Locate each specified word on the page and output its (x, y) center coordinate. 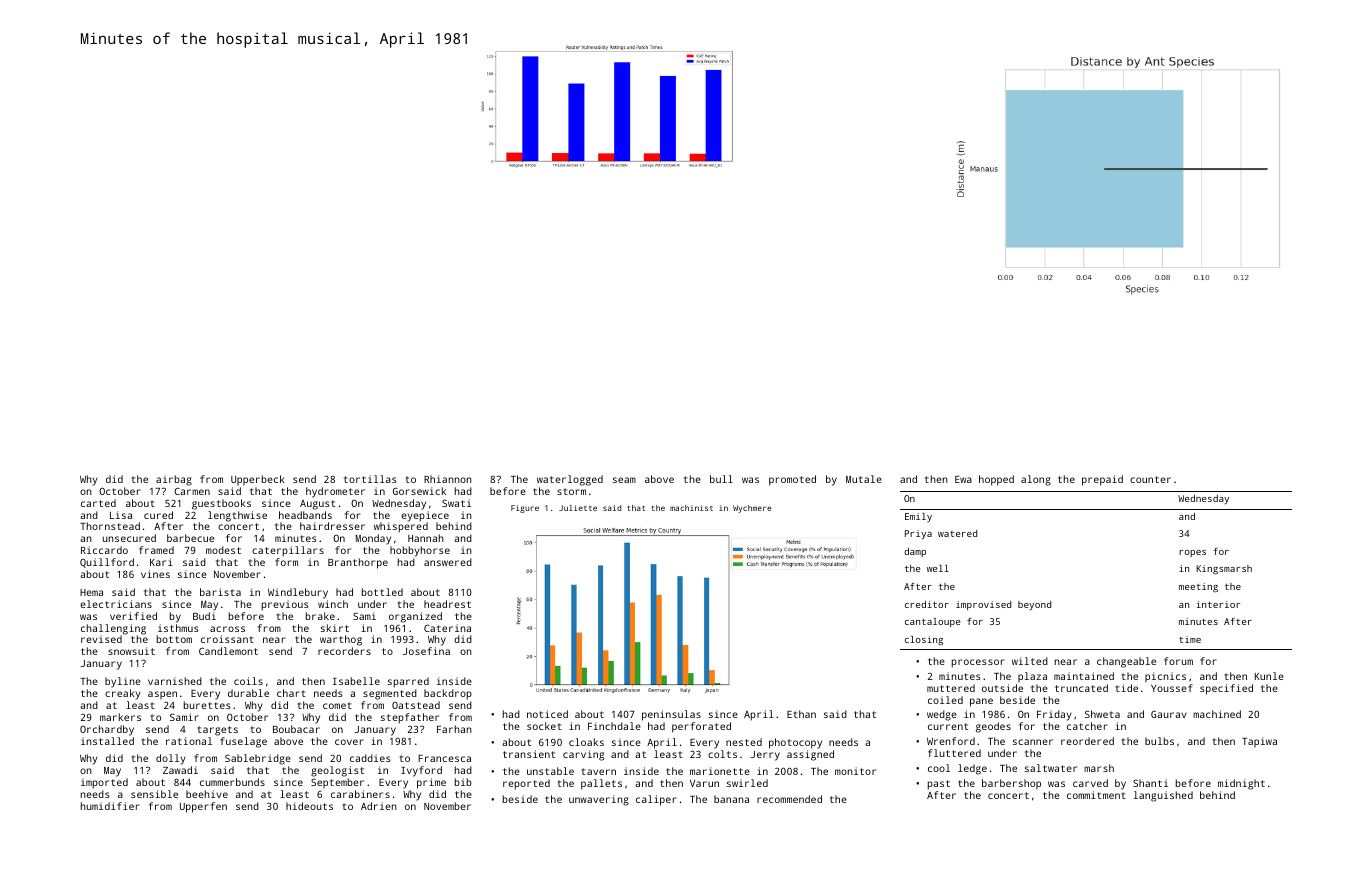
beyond (1034, 605)
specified (1226, 689)
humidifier (110, 806)
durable (248, 693)
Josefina (426, 651)
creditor (927, 604)
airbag (174, 480)
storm (571, 491)
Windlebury (298, 593)
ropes (1192, 553)
